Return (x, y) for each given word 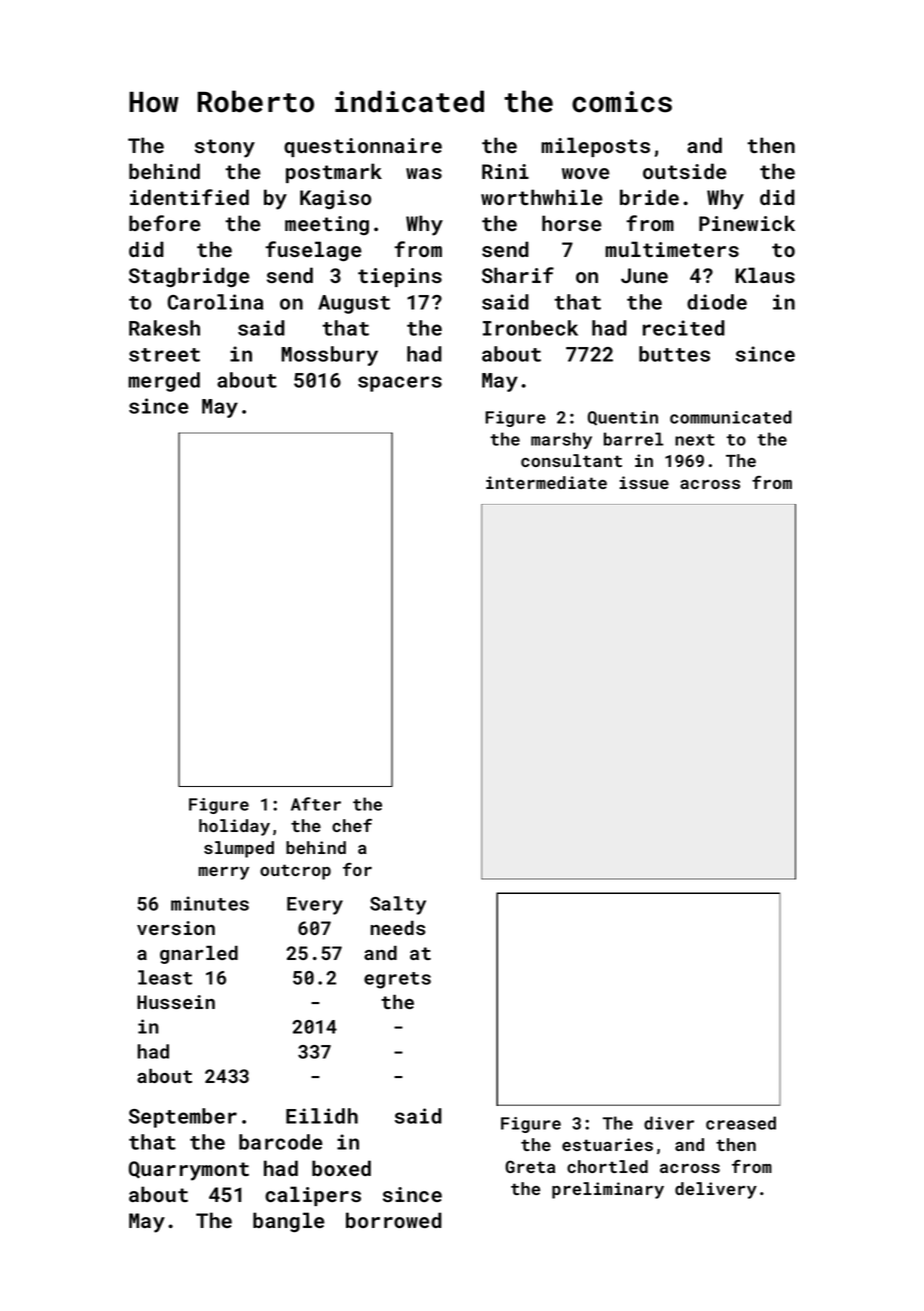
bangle (289, 1222)
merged (164, 382)
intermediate (546, 482)
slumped (239, 849)
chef (352, 825)
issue (644, 482)
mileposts (595, 147)
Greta (530, 1166)
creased (741, 1123)
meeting (327, 225)
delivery (716, 1190)
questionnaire (363, 147)
